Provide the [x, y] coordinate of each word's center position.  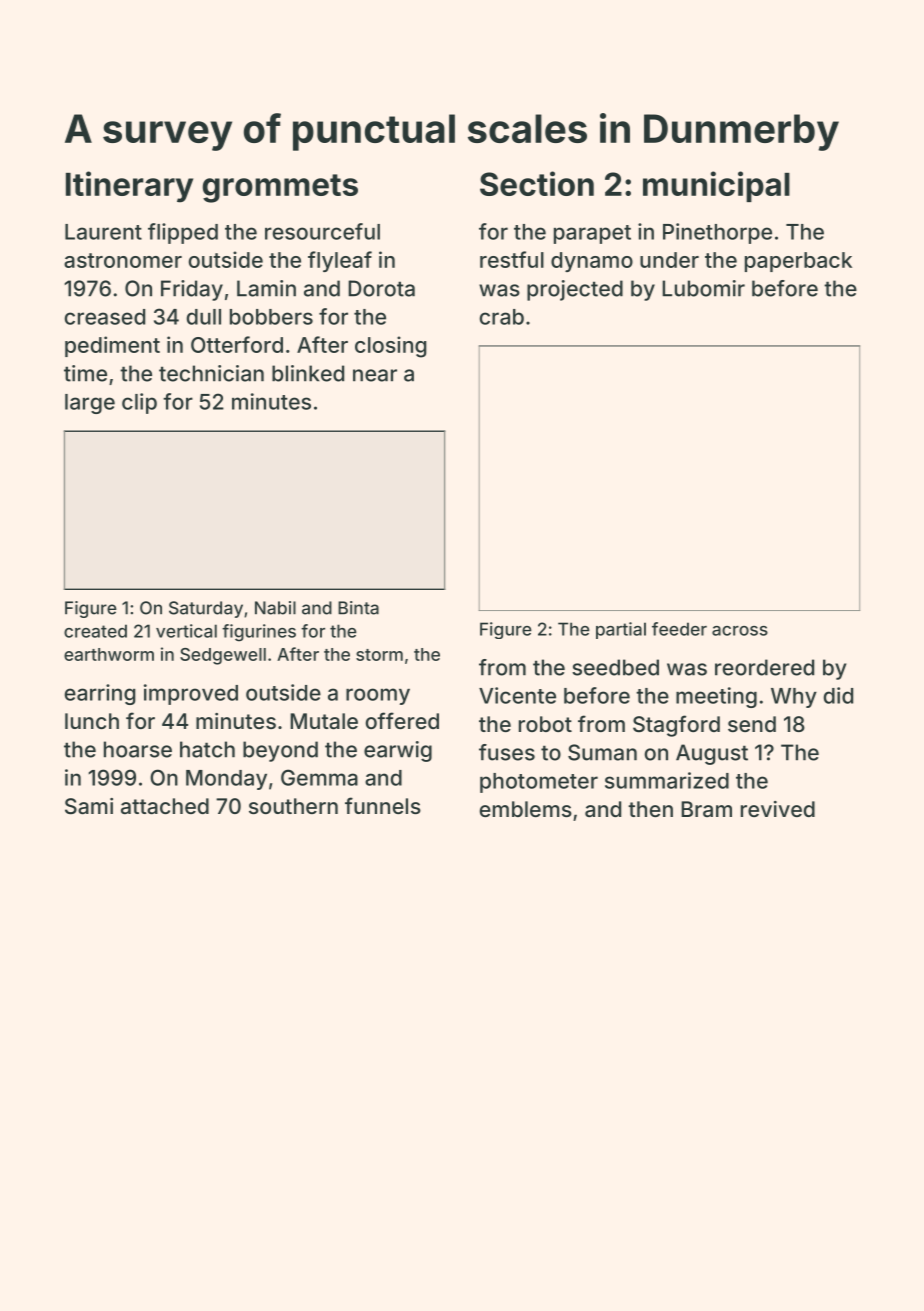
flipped [183, 233]
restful [512, 259]
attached [165, 806]
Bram [706, 809]
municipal [716, 186]
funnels [383, 805]
